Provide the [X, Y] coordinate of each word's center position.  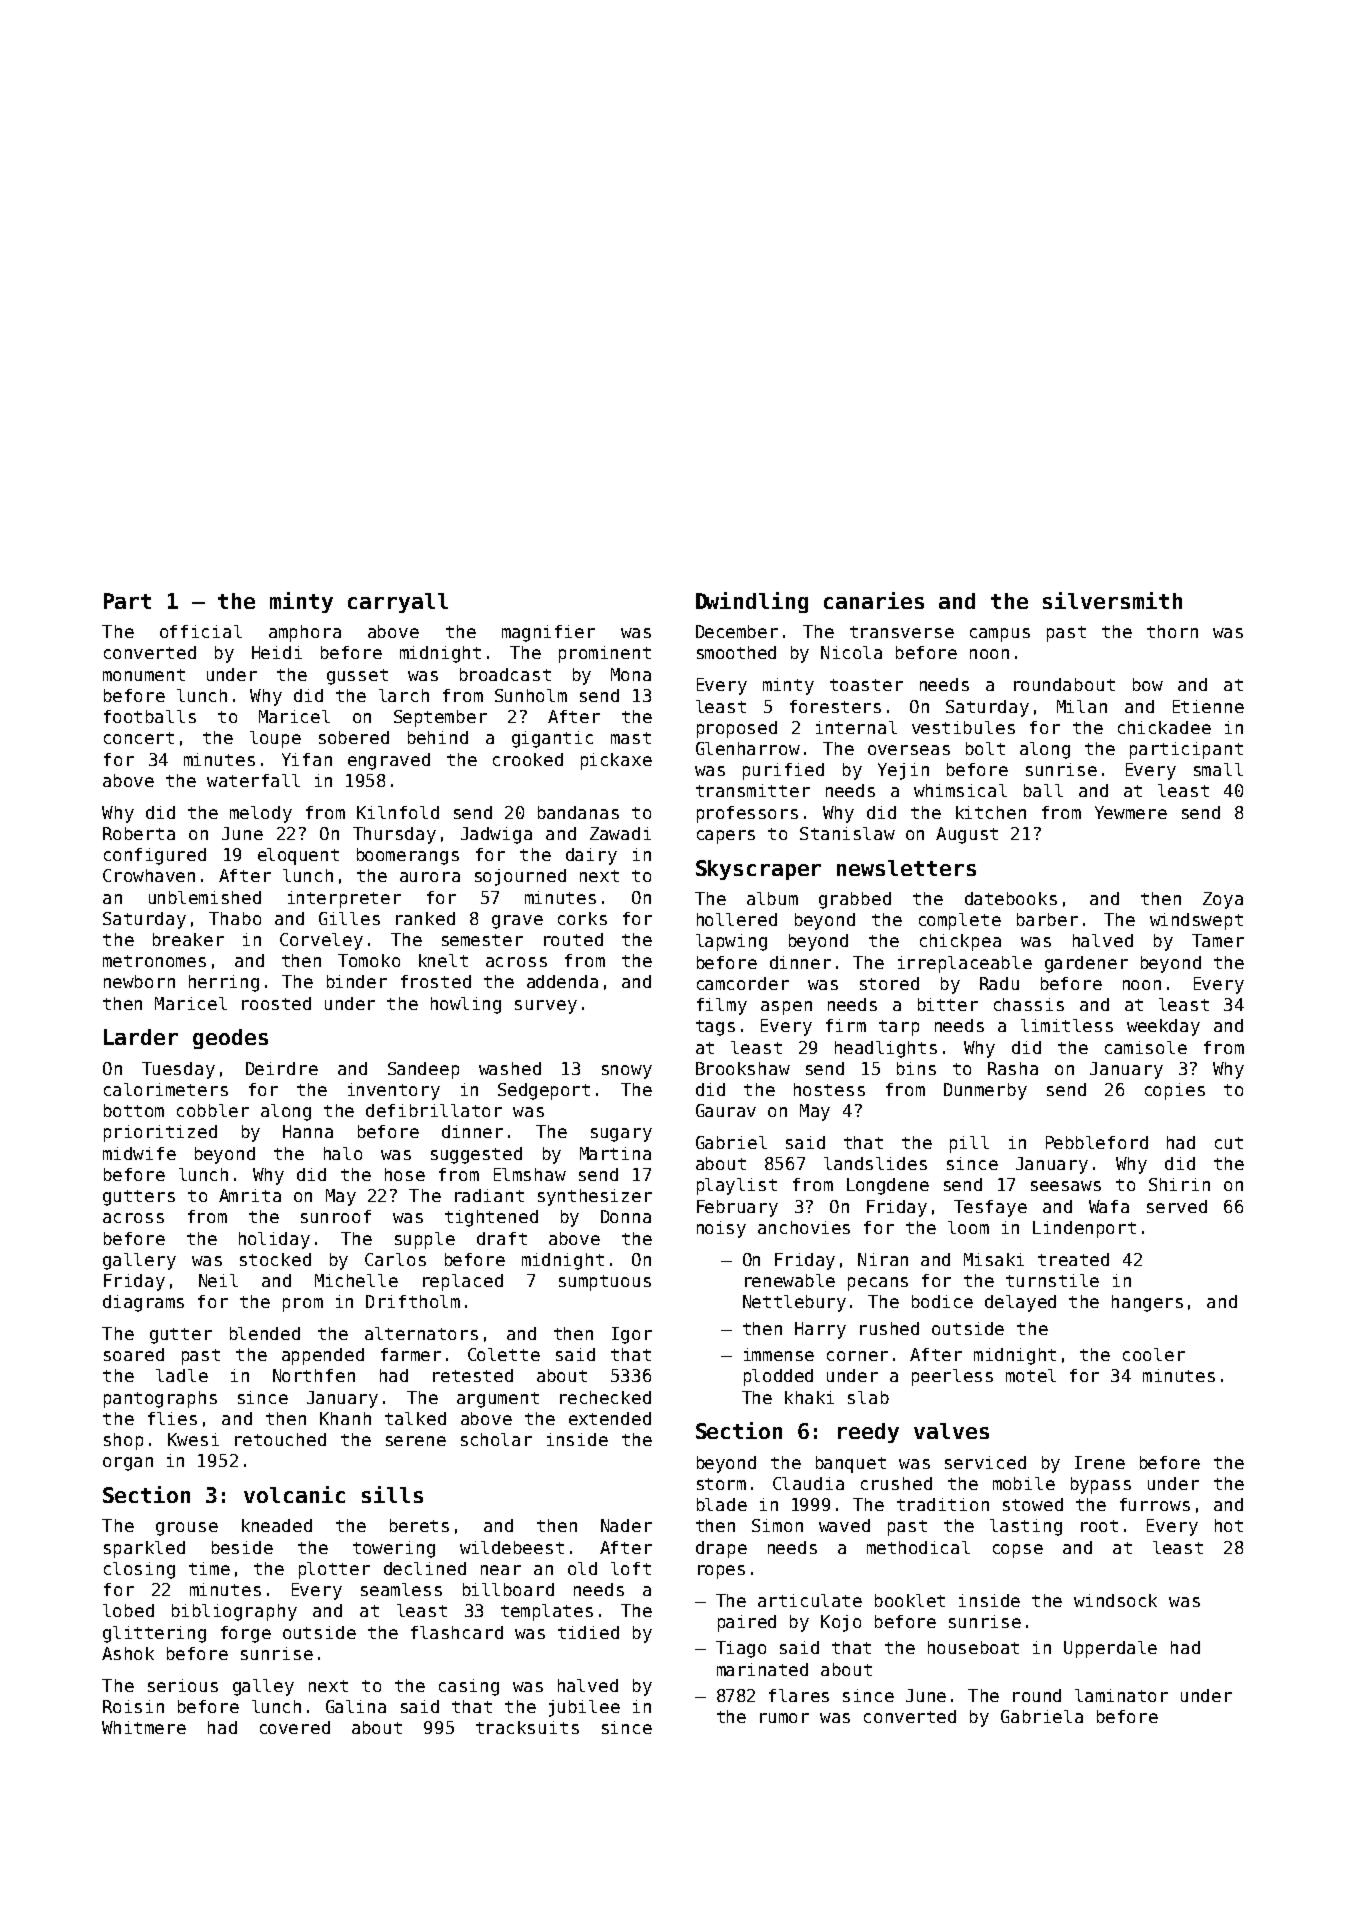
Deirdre [282, 1068]
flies [172, 1418]
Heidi [277, 652]
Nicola [851, 652]
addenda [562, 981]
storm [721, 1484]
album [772, 898]
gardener [1086, 964]
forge [246, 1634]
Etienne [1208, 706]
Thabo [235, 918]
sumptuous [605, 1283]
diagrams [143, 1303]
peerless [952, 1377]
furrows [1155, 1504]
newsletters [906, 868]
